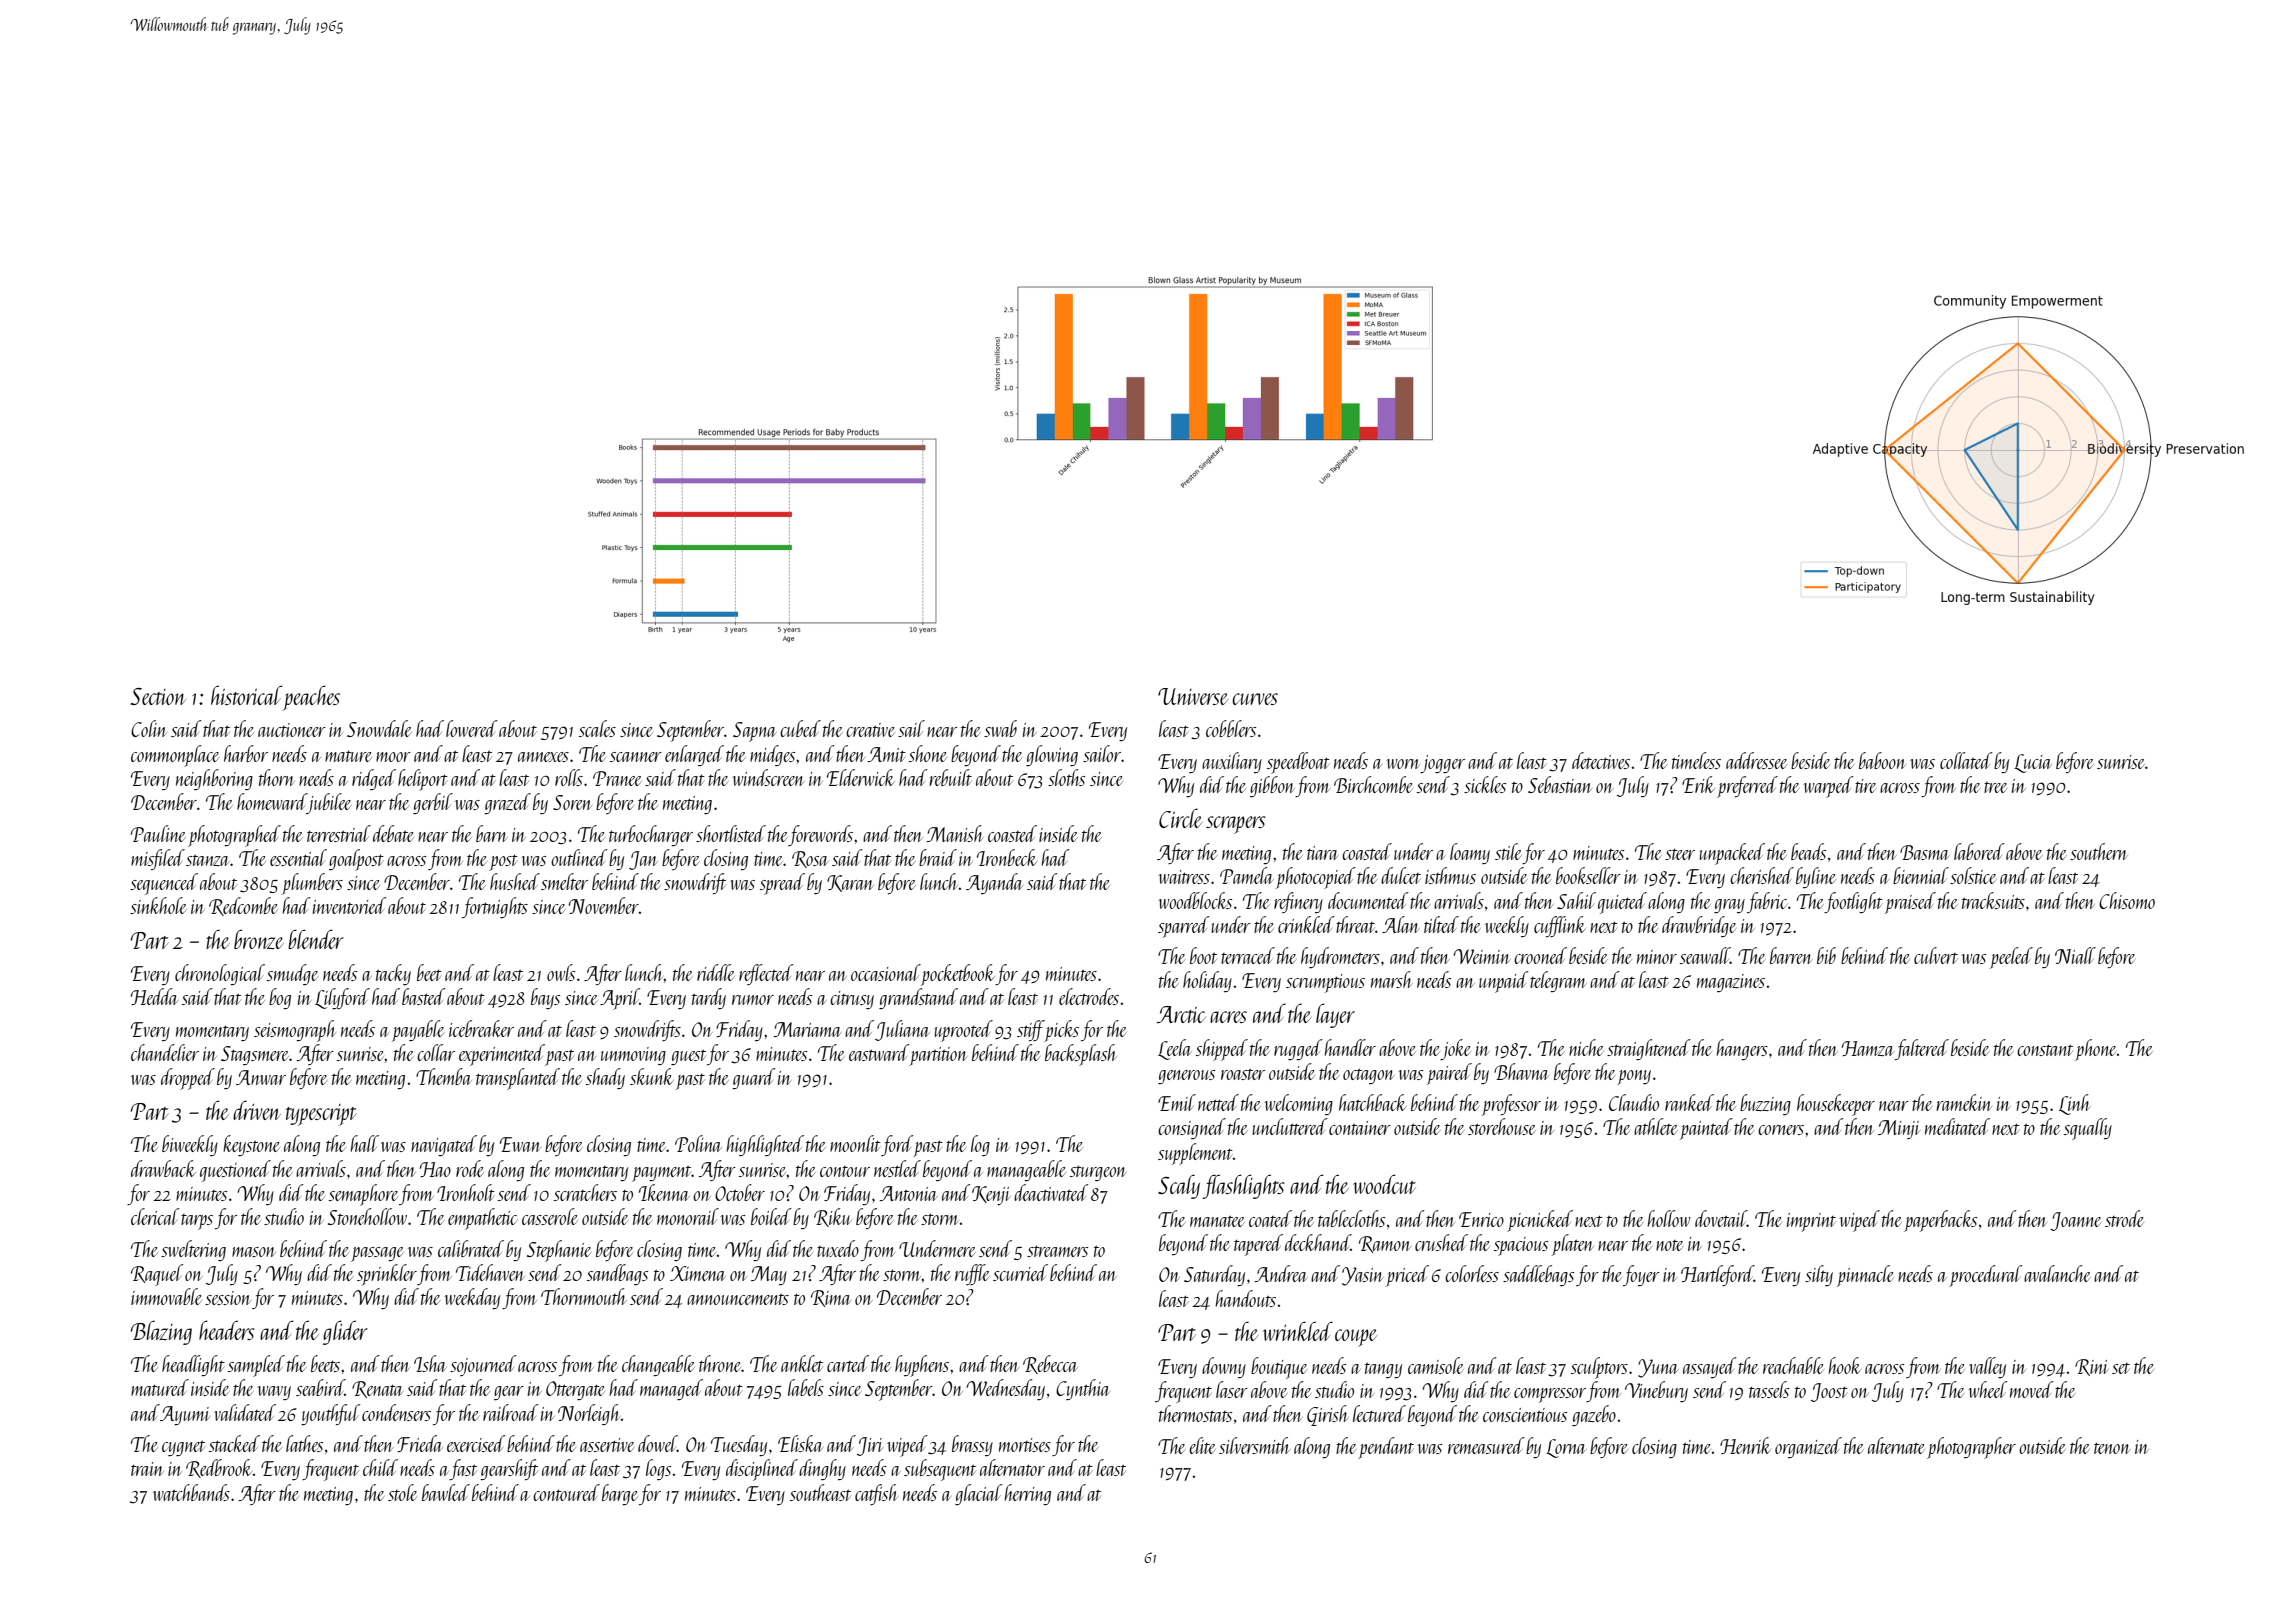 The height and width of the image is (1618, 2288). Describe the element at coordinates (994, 883) in the image. I see `Ayanda` at that location.
